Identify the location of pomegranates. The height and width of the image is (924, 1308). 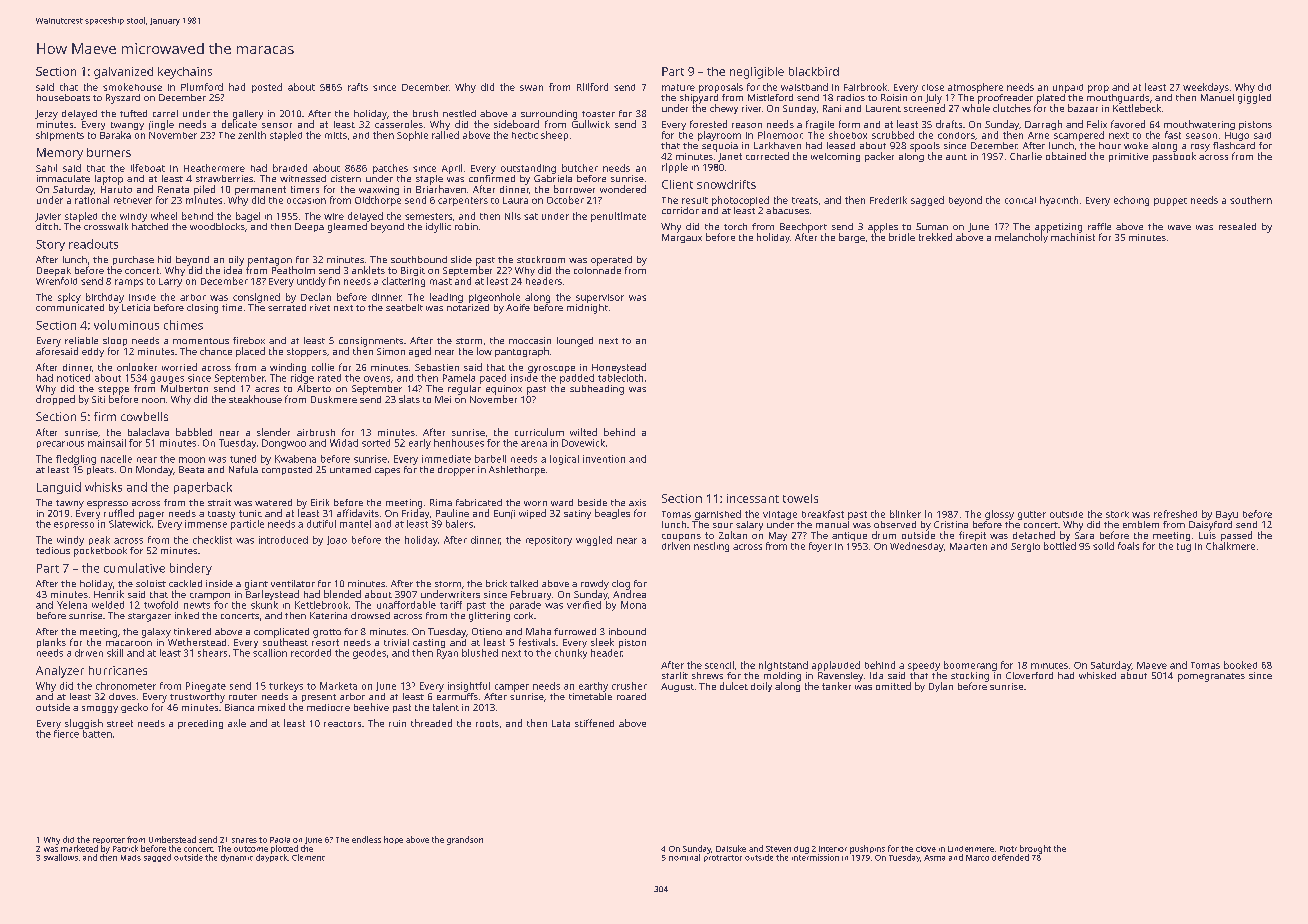
(1211, 677).
